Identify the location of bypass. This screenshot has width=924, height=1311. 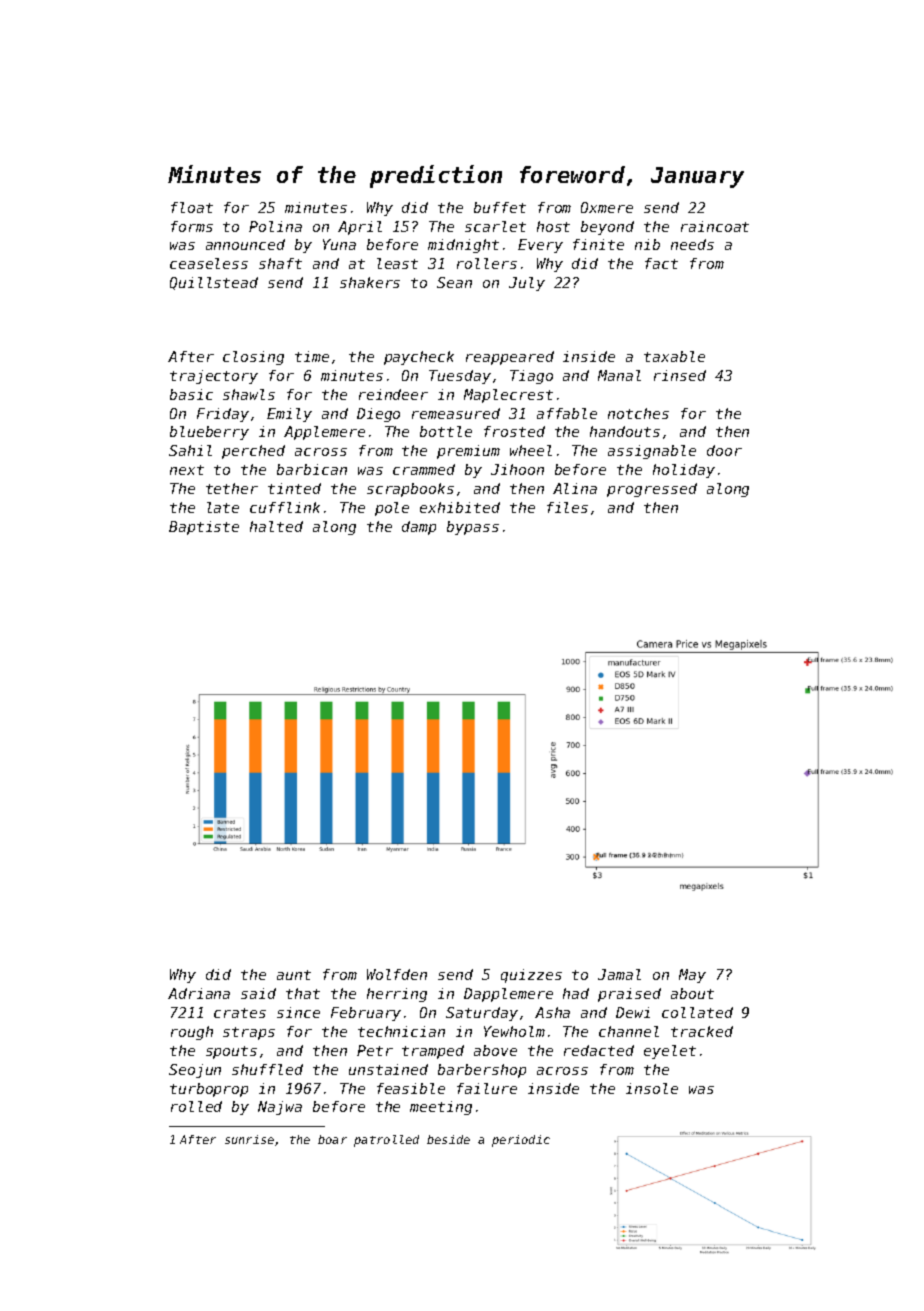
(473, 528).
